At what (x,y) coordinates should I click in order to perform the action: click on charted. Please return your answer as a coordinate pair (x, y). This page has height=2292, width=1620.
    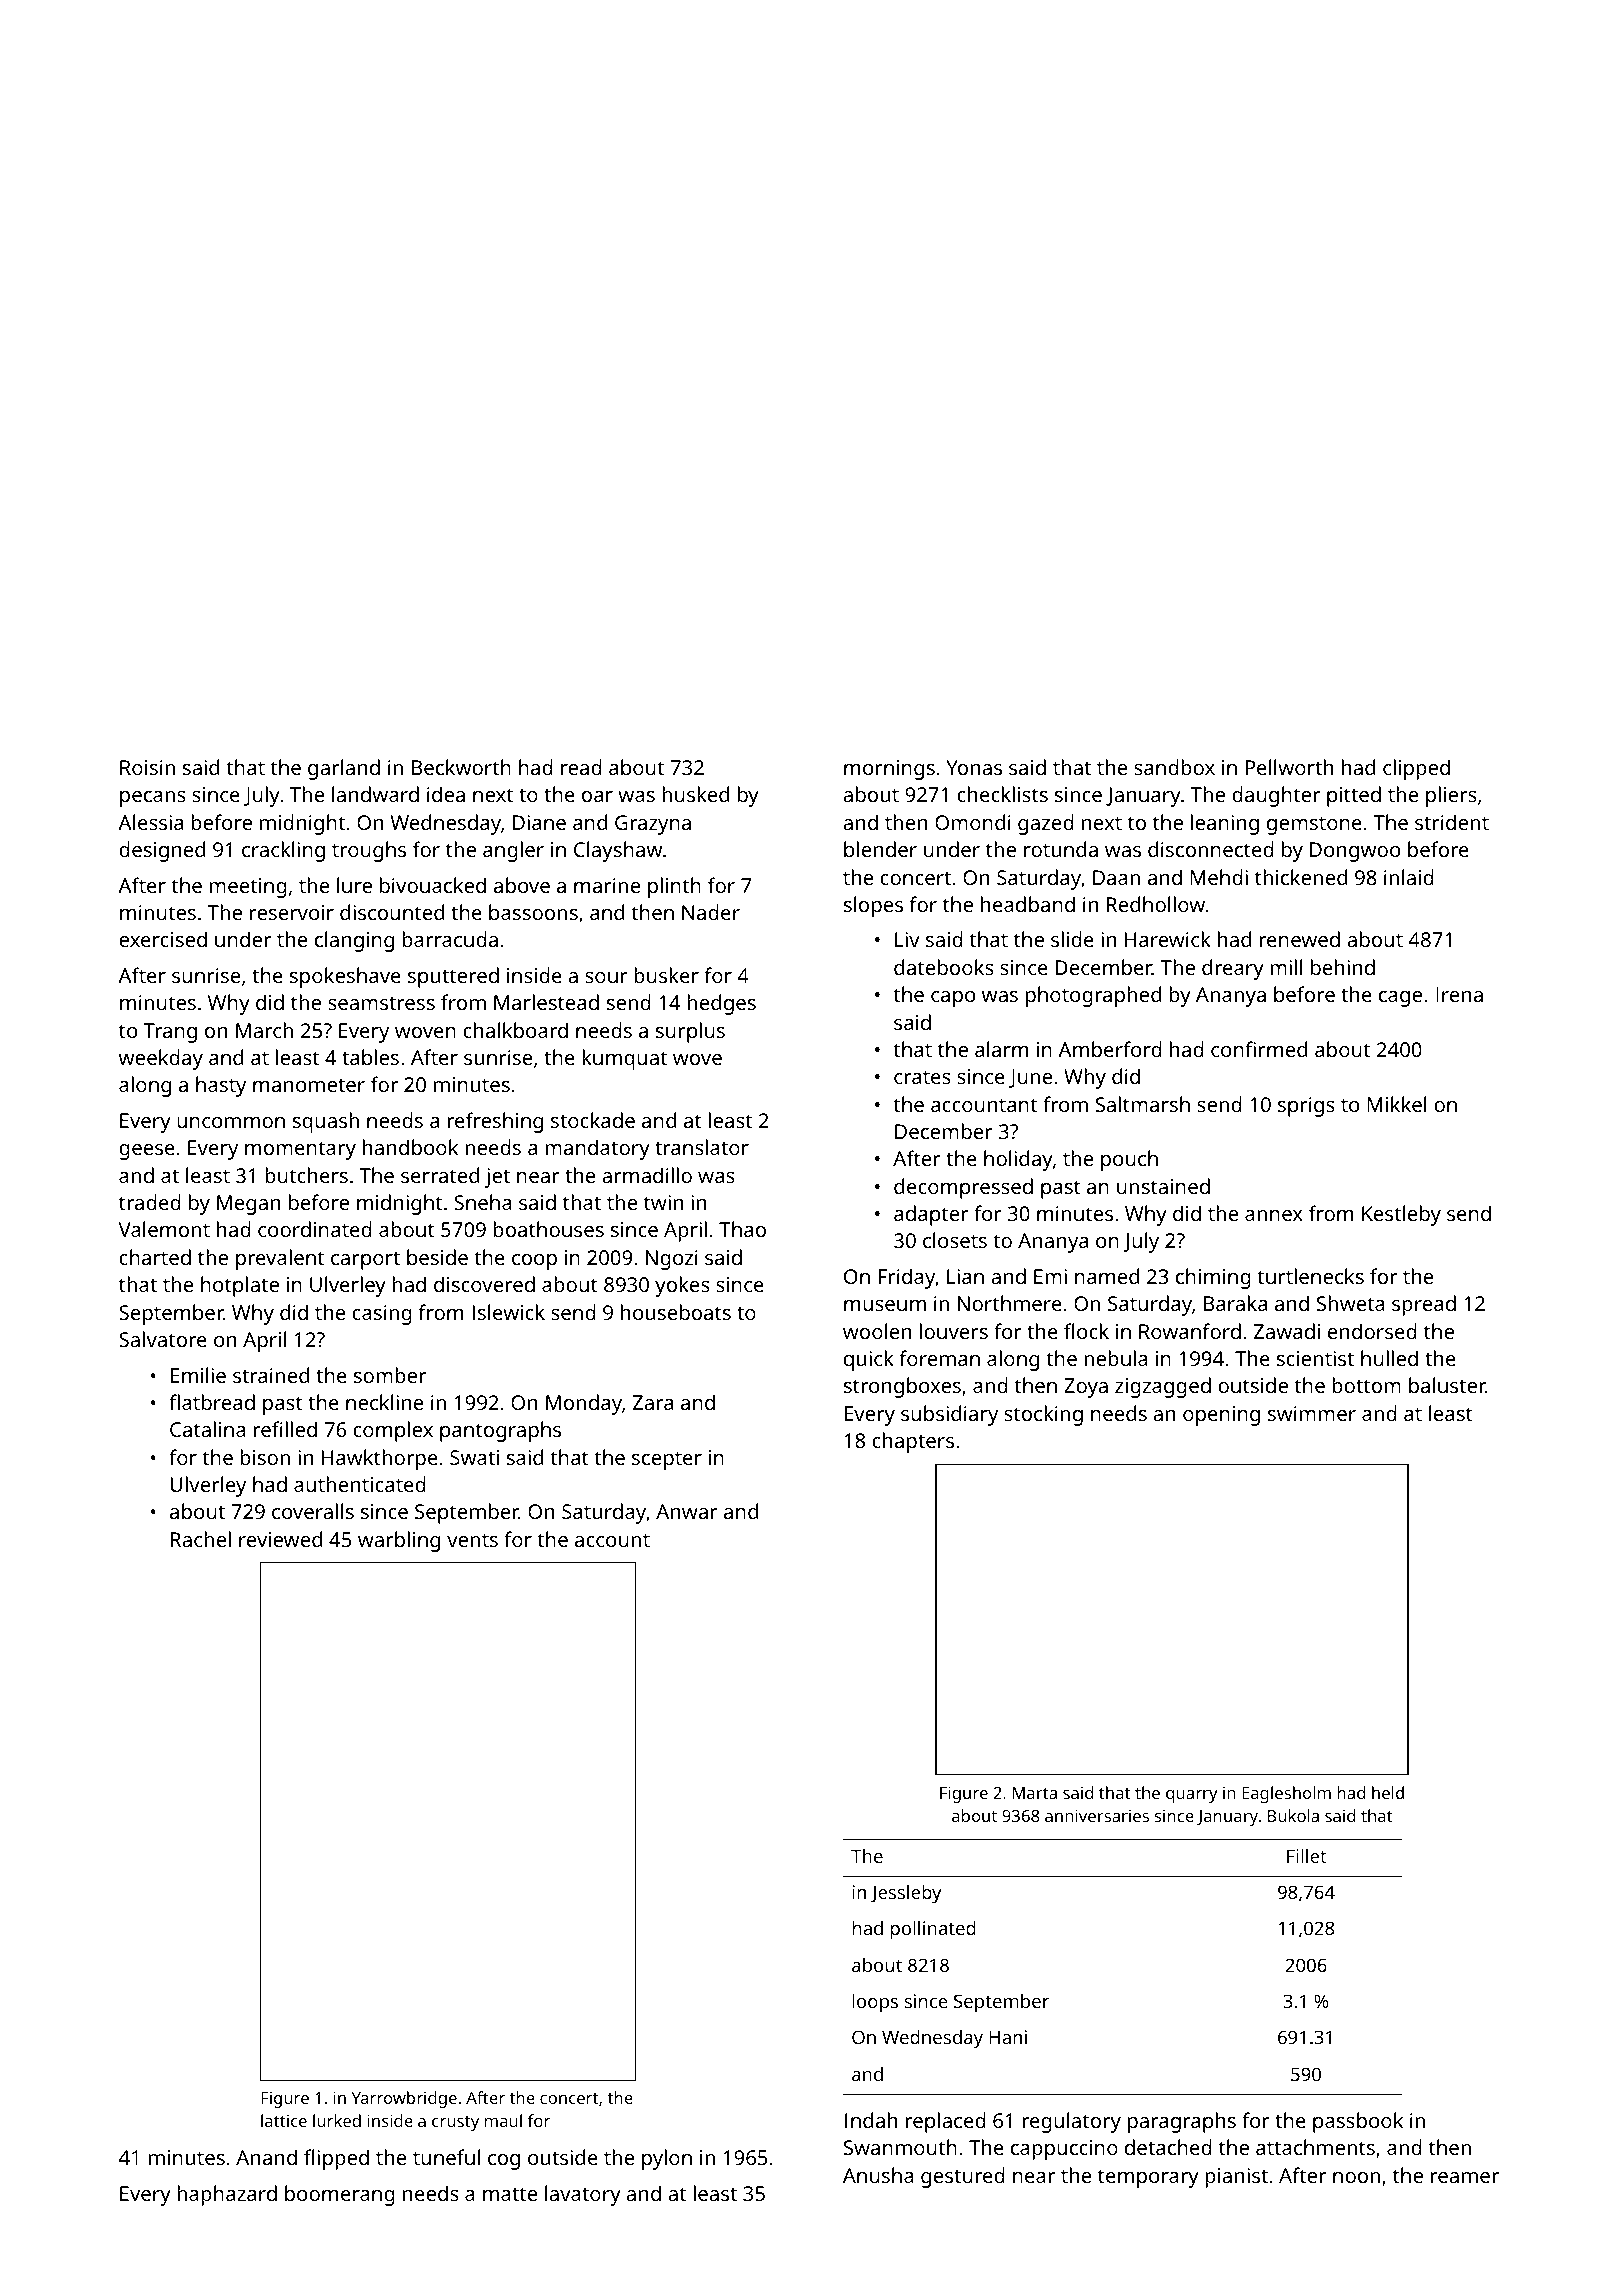
    Looking at the image, I should click on (155, 1257).
